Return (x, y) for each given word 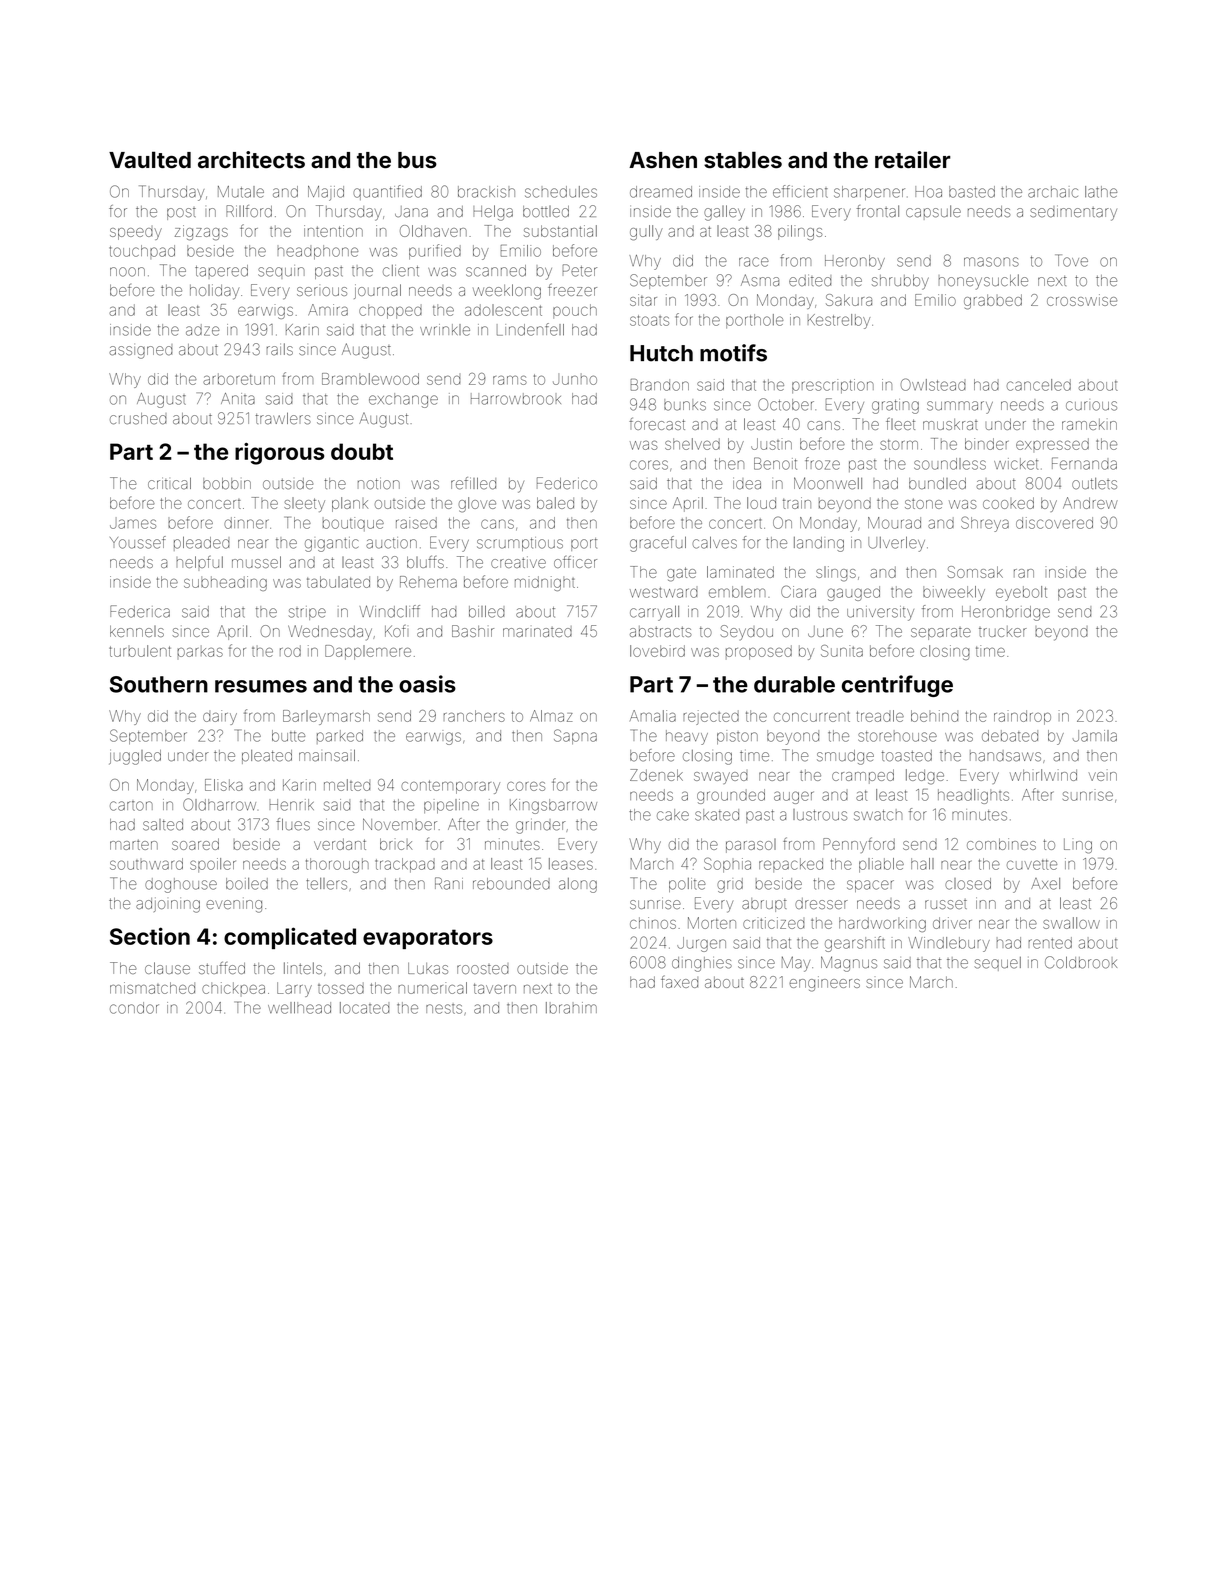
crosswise (1082, 300)
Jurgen (701, 944)
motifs (733, 353)
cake (673, 815)
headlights (973, 796)
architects (251, 160)
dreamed (661, 192)
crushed (138, 419)
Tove (1071, 260)
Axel (1045, 884)
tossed (341, 988)
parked (340, 737)
